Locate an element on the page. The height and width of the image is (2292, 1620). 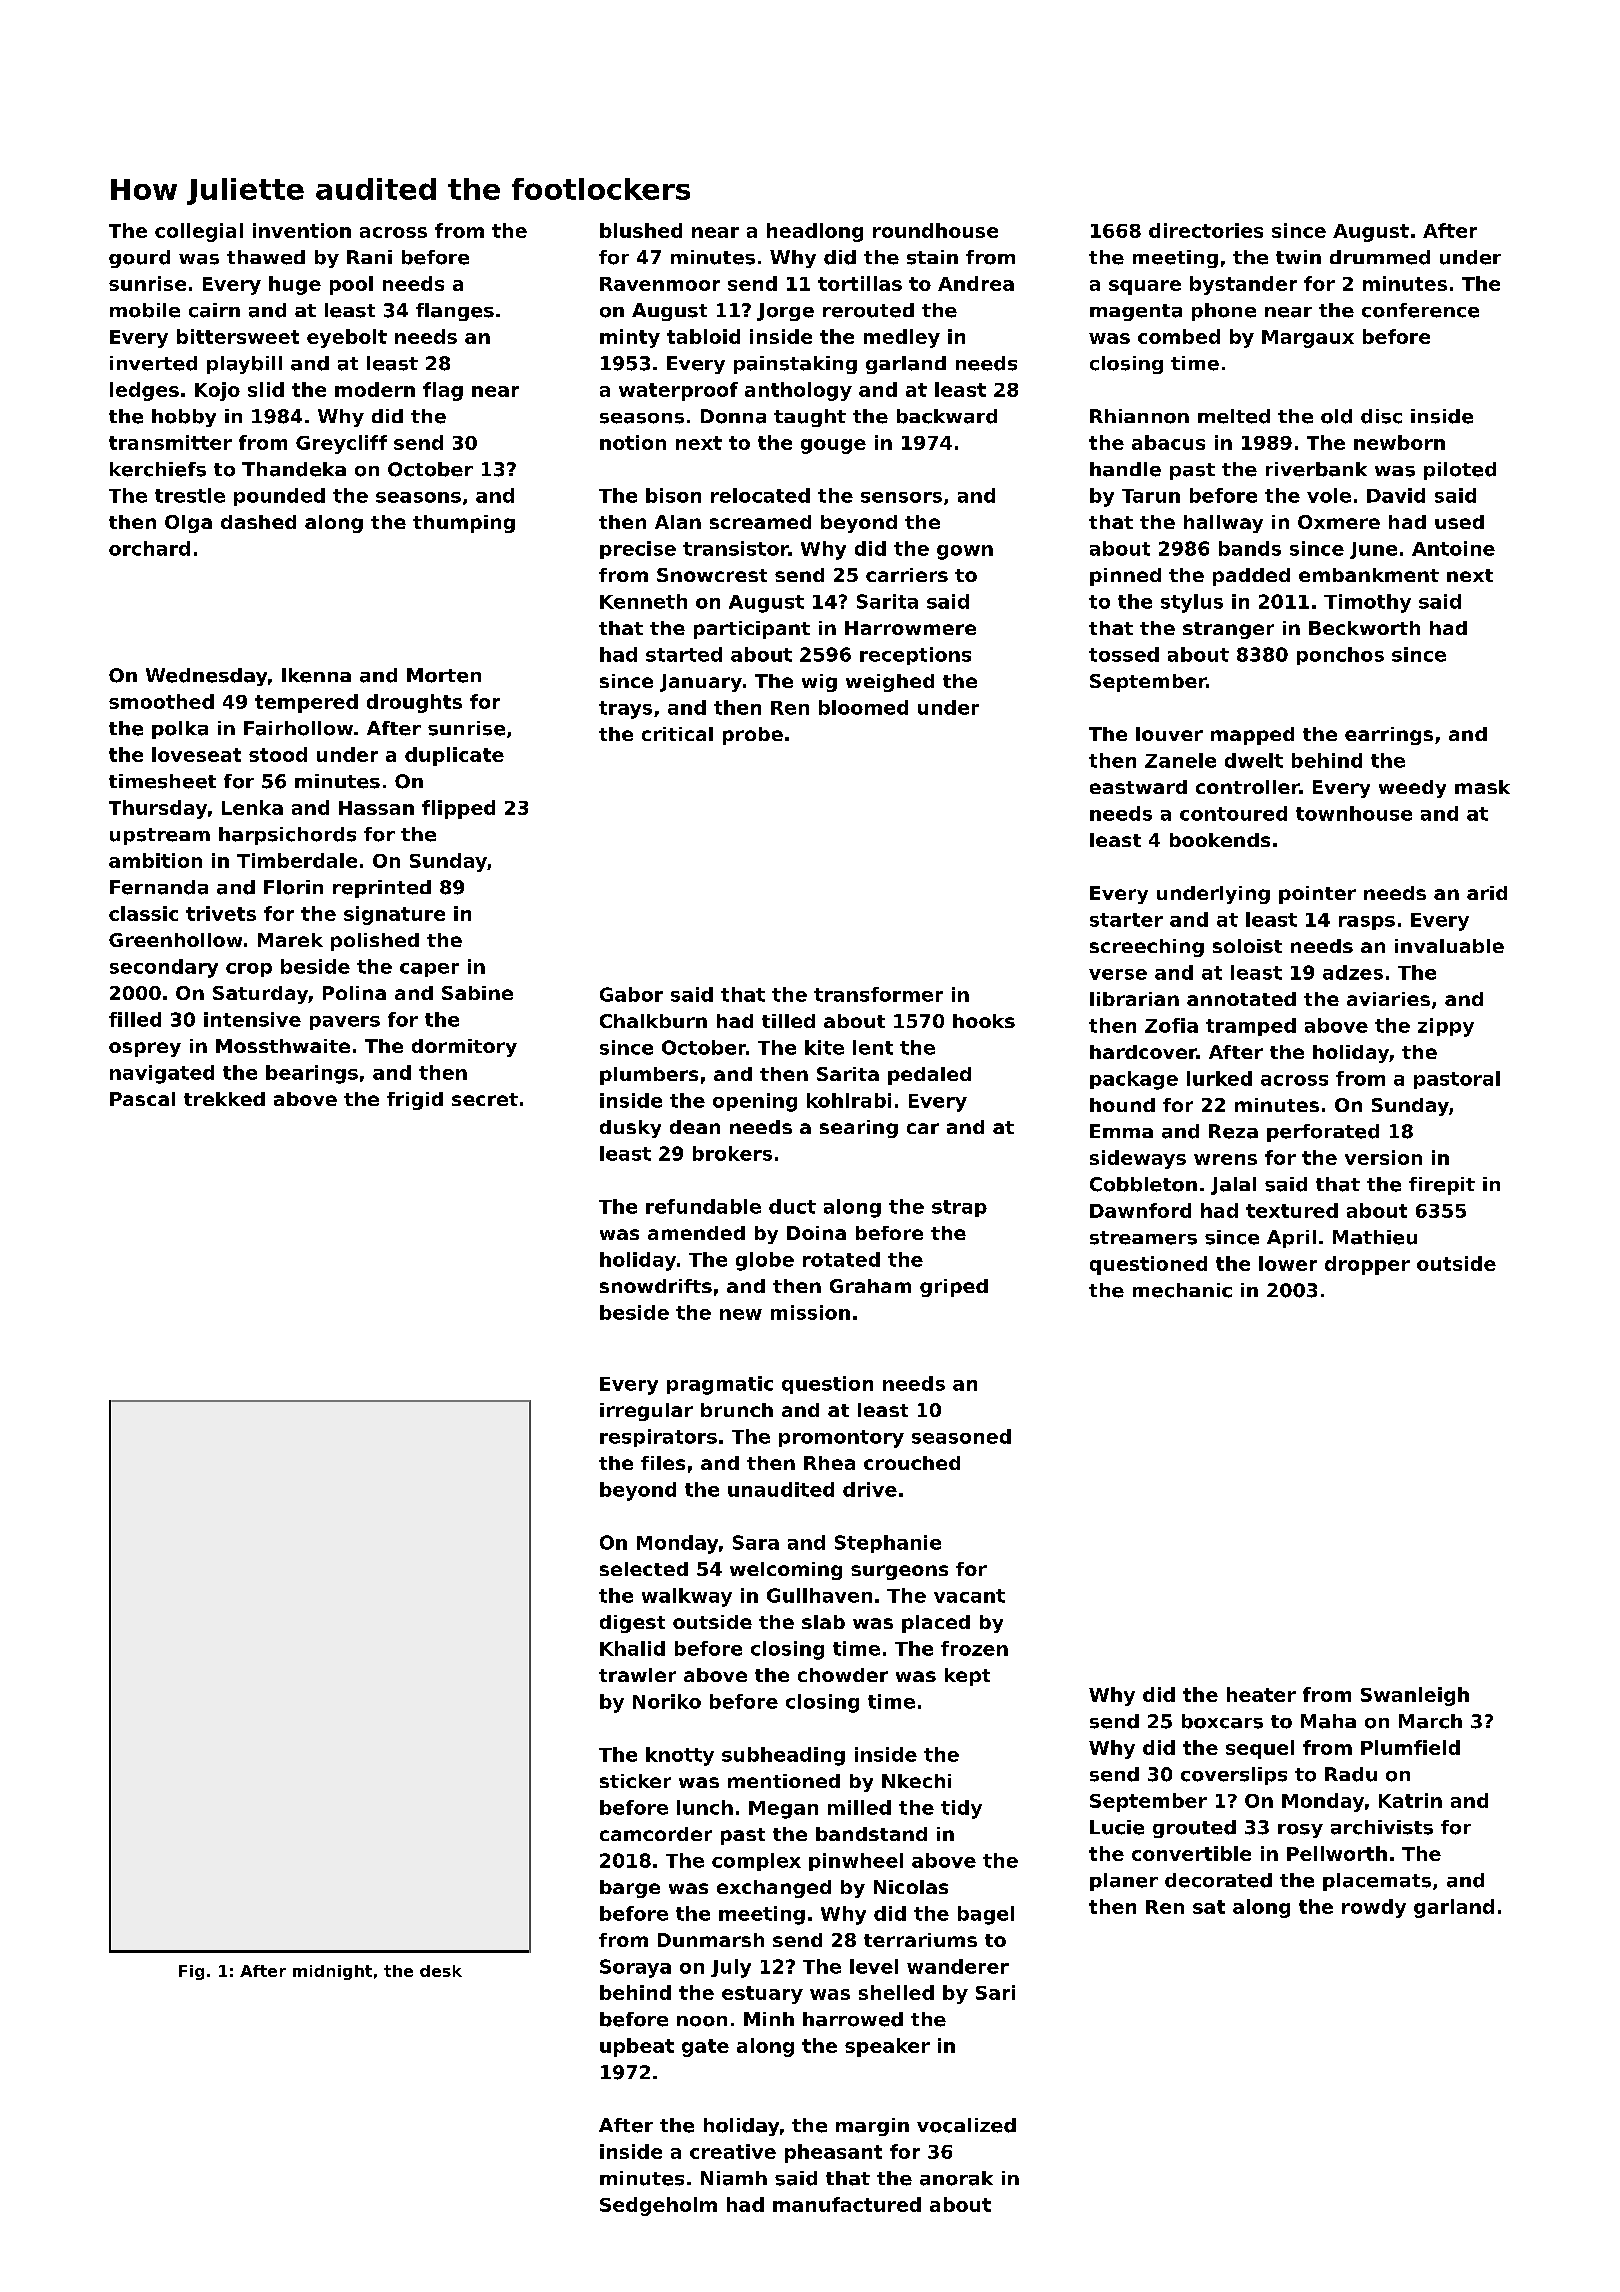
melted is located at coordinates (1234, 416).
